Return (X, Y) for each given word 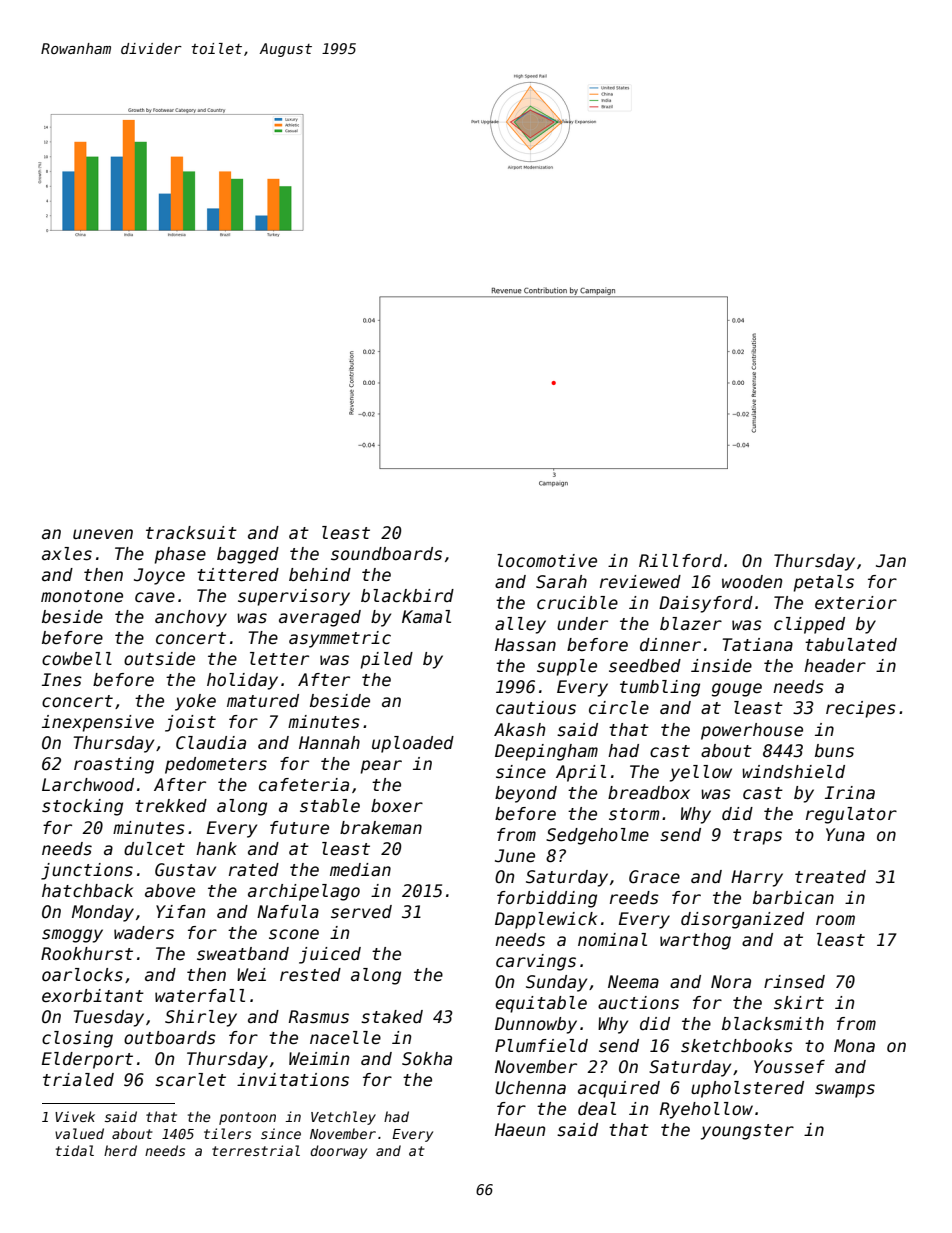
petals (823, 583)
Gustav (185, 870)
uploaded (413, 744)
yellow (701, 773)
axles (67, 554)
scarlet (190, 1080)
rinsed (794, 982)
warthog (695, 941)
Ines (62, 680)
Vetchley (343, 1118)
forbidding (547, 899)
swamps (845, 1091)
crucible (577, 603)
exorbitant (93, 996)
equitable (541, 1004)
